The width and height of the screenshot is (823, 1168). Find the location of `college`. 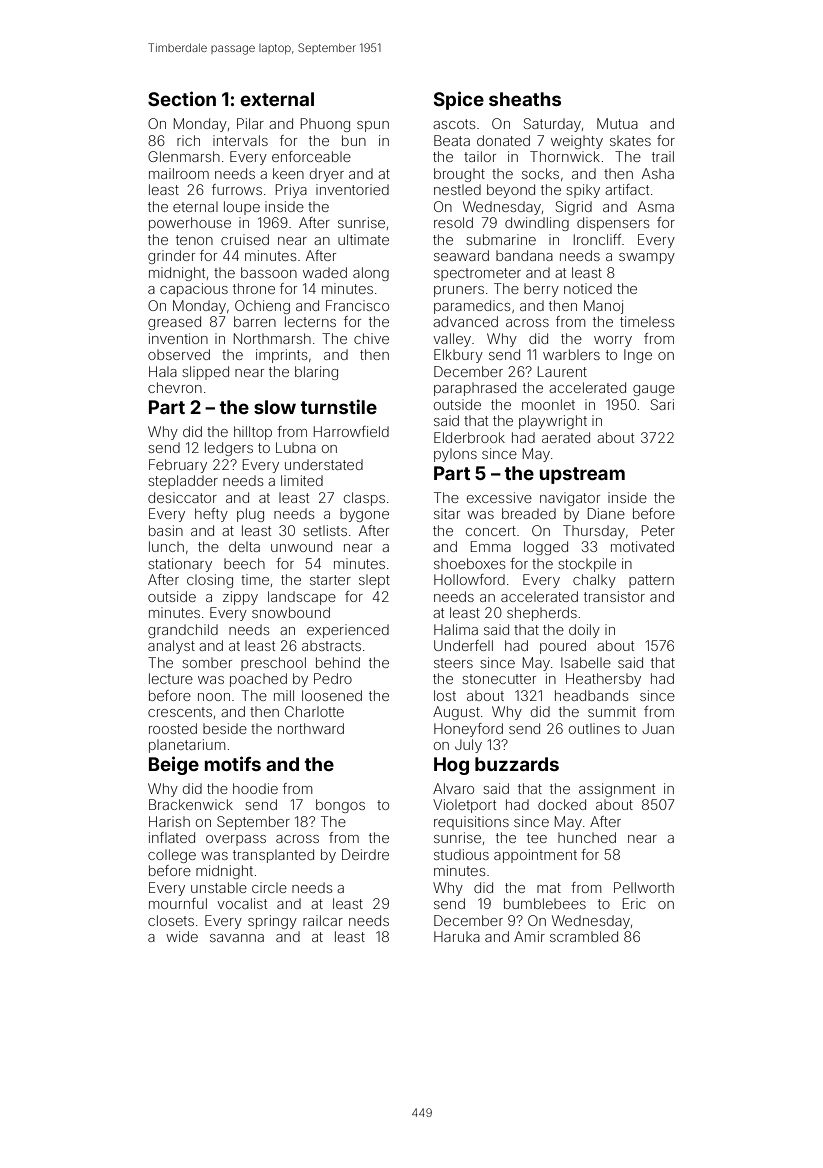

college is located at coordinates (172, 856).
